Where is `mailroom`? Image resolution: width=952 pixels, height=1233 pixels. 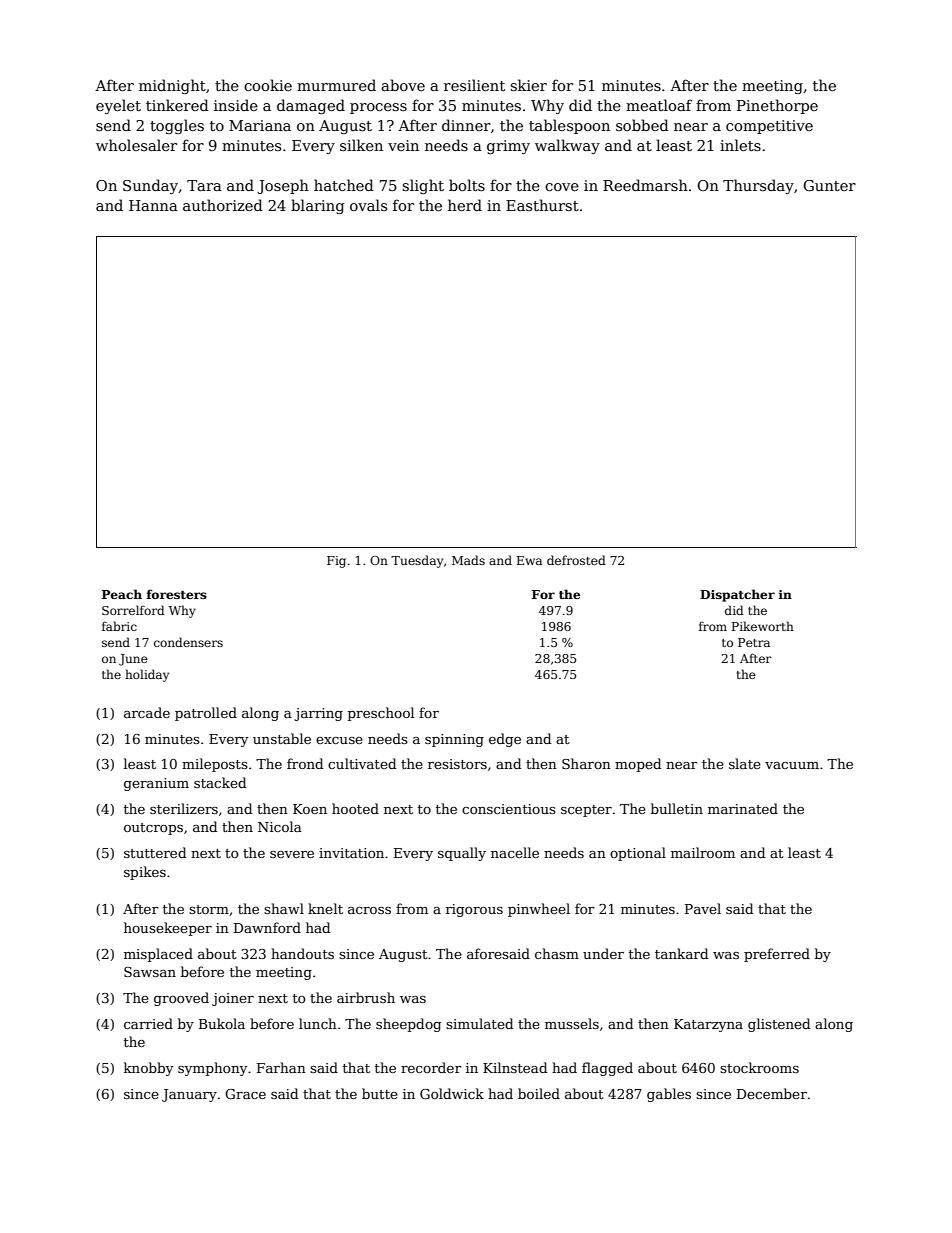
mailroom is located at coordinates (703, 852).
